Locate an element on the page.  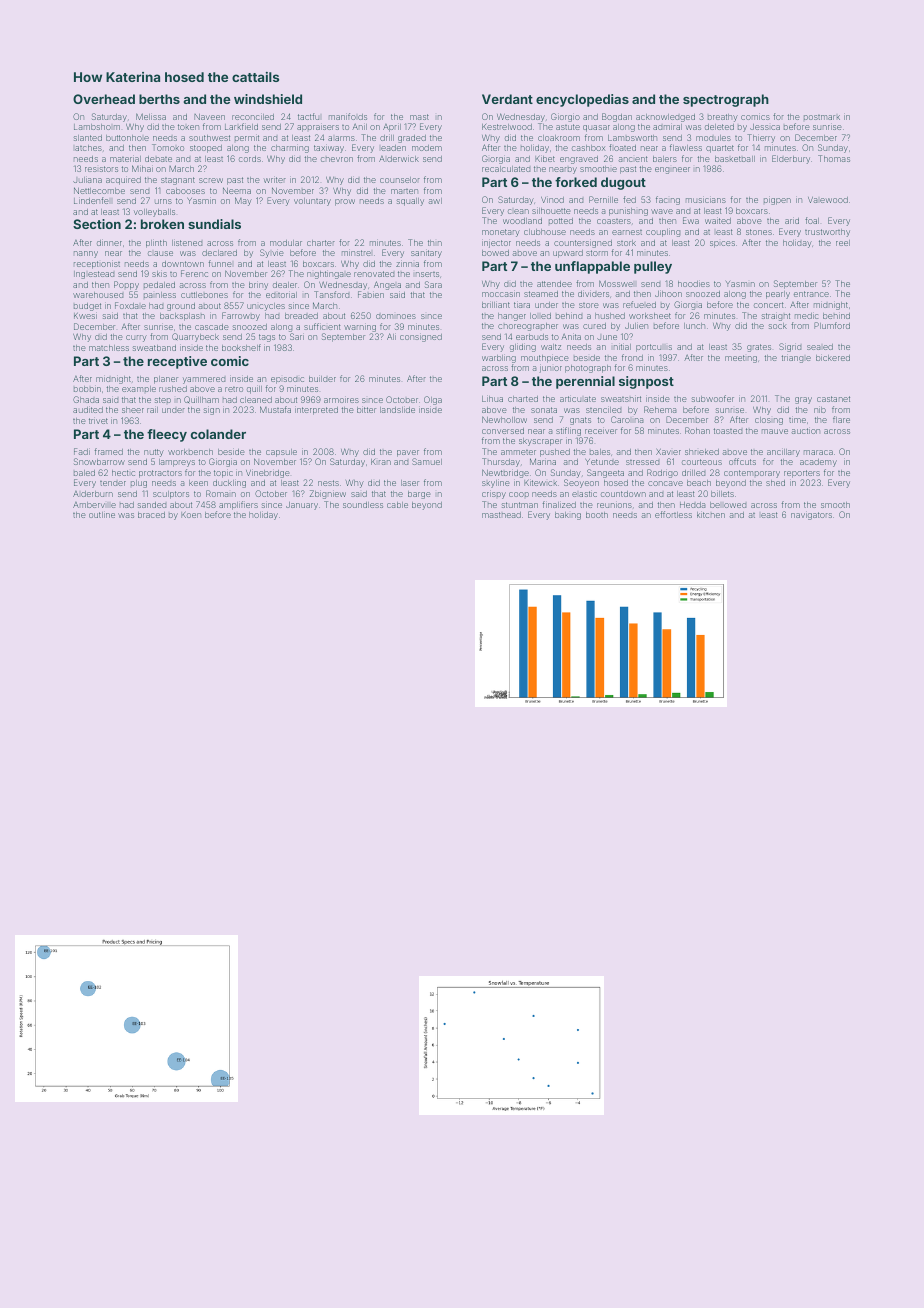
Koen is located at coordinates (191, 514).
